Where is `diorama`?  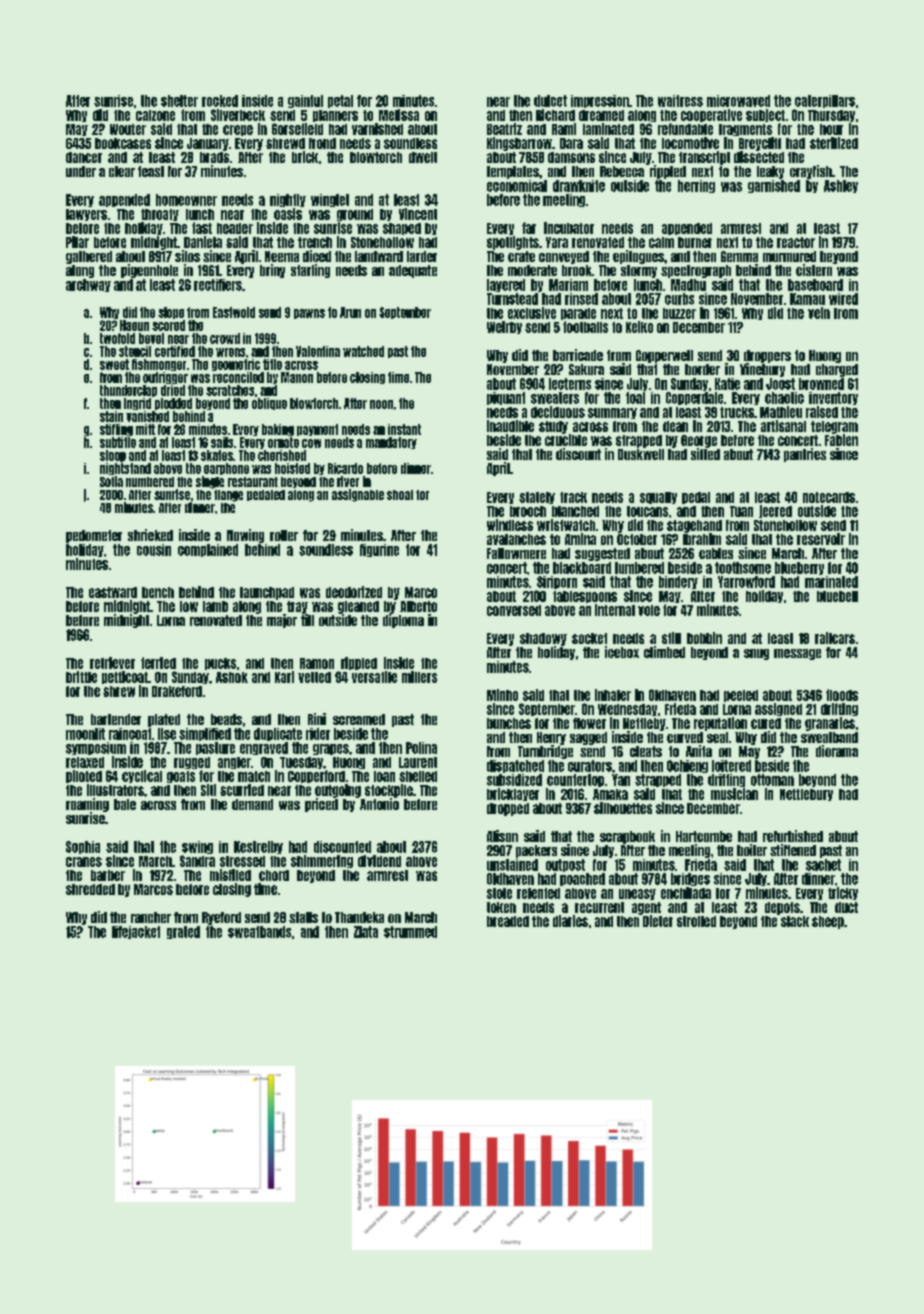
diorama is located at coordinates (837, 751).
